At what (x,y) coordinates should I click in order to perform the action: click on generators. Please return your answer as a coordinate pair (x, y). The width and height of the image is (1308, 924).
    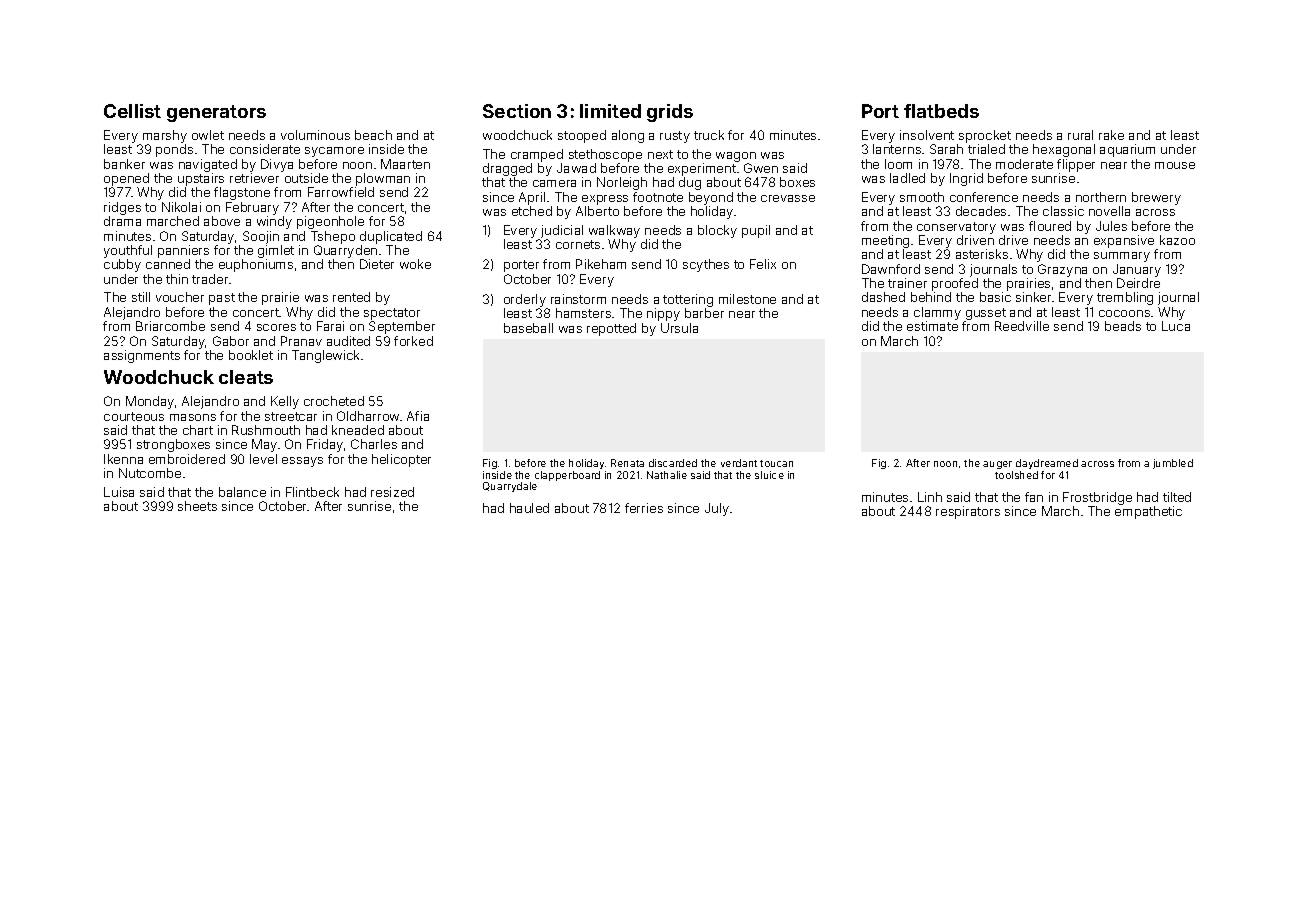
    Looking at the image, I should click on (216, 113).
